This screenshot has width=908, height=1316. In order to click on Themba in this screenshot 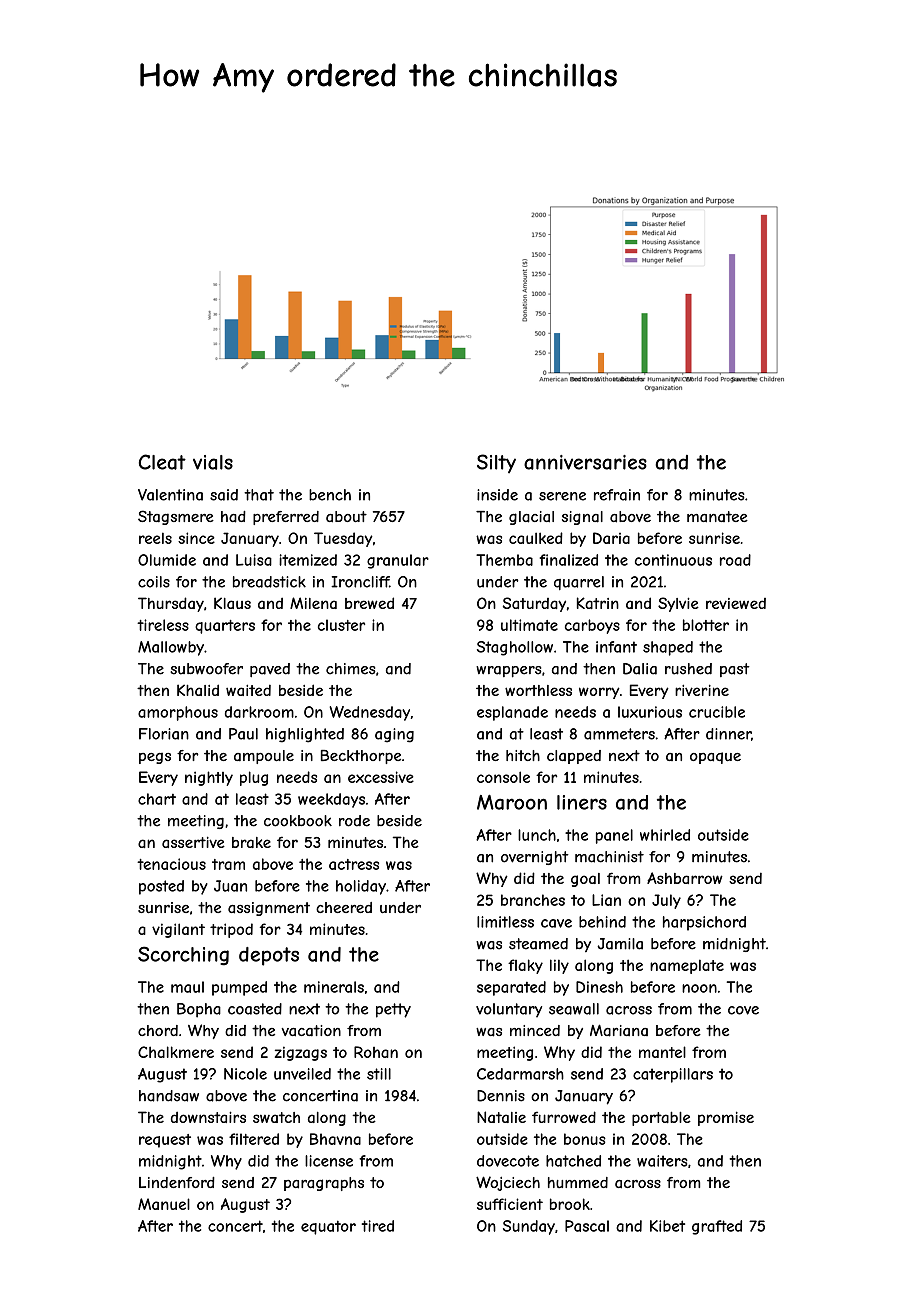, I will do `click(504, 560)`.
